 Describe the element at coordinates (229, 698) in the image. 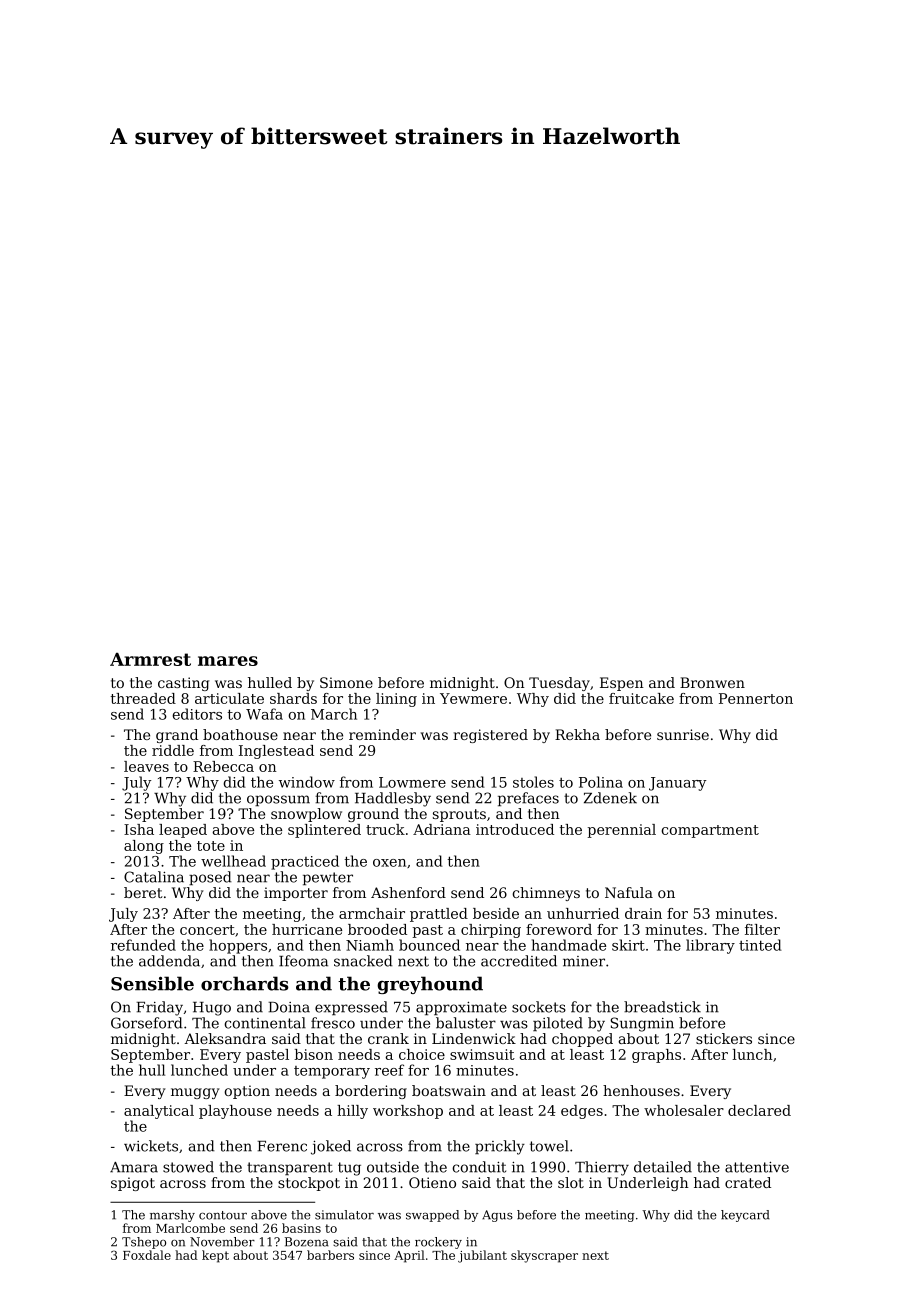

I see `articulate` at that location.
